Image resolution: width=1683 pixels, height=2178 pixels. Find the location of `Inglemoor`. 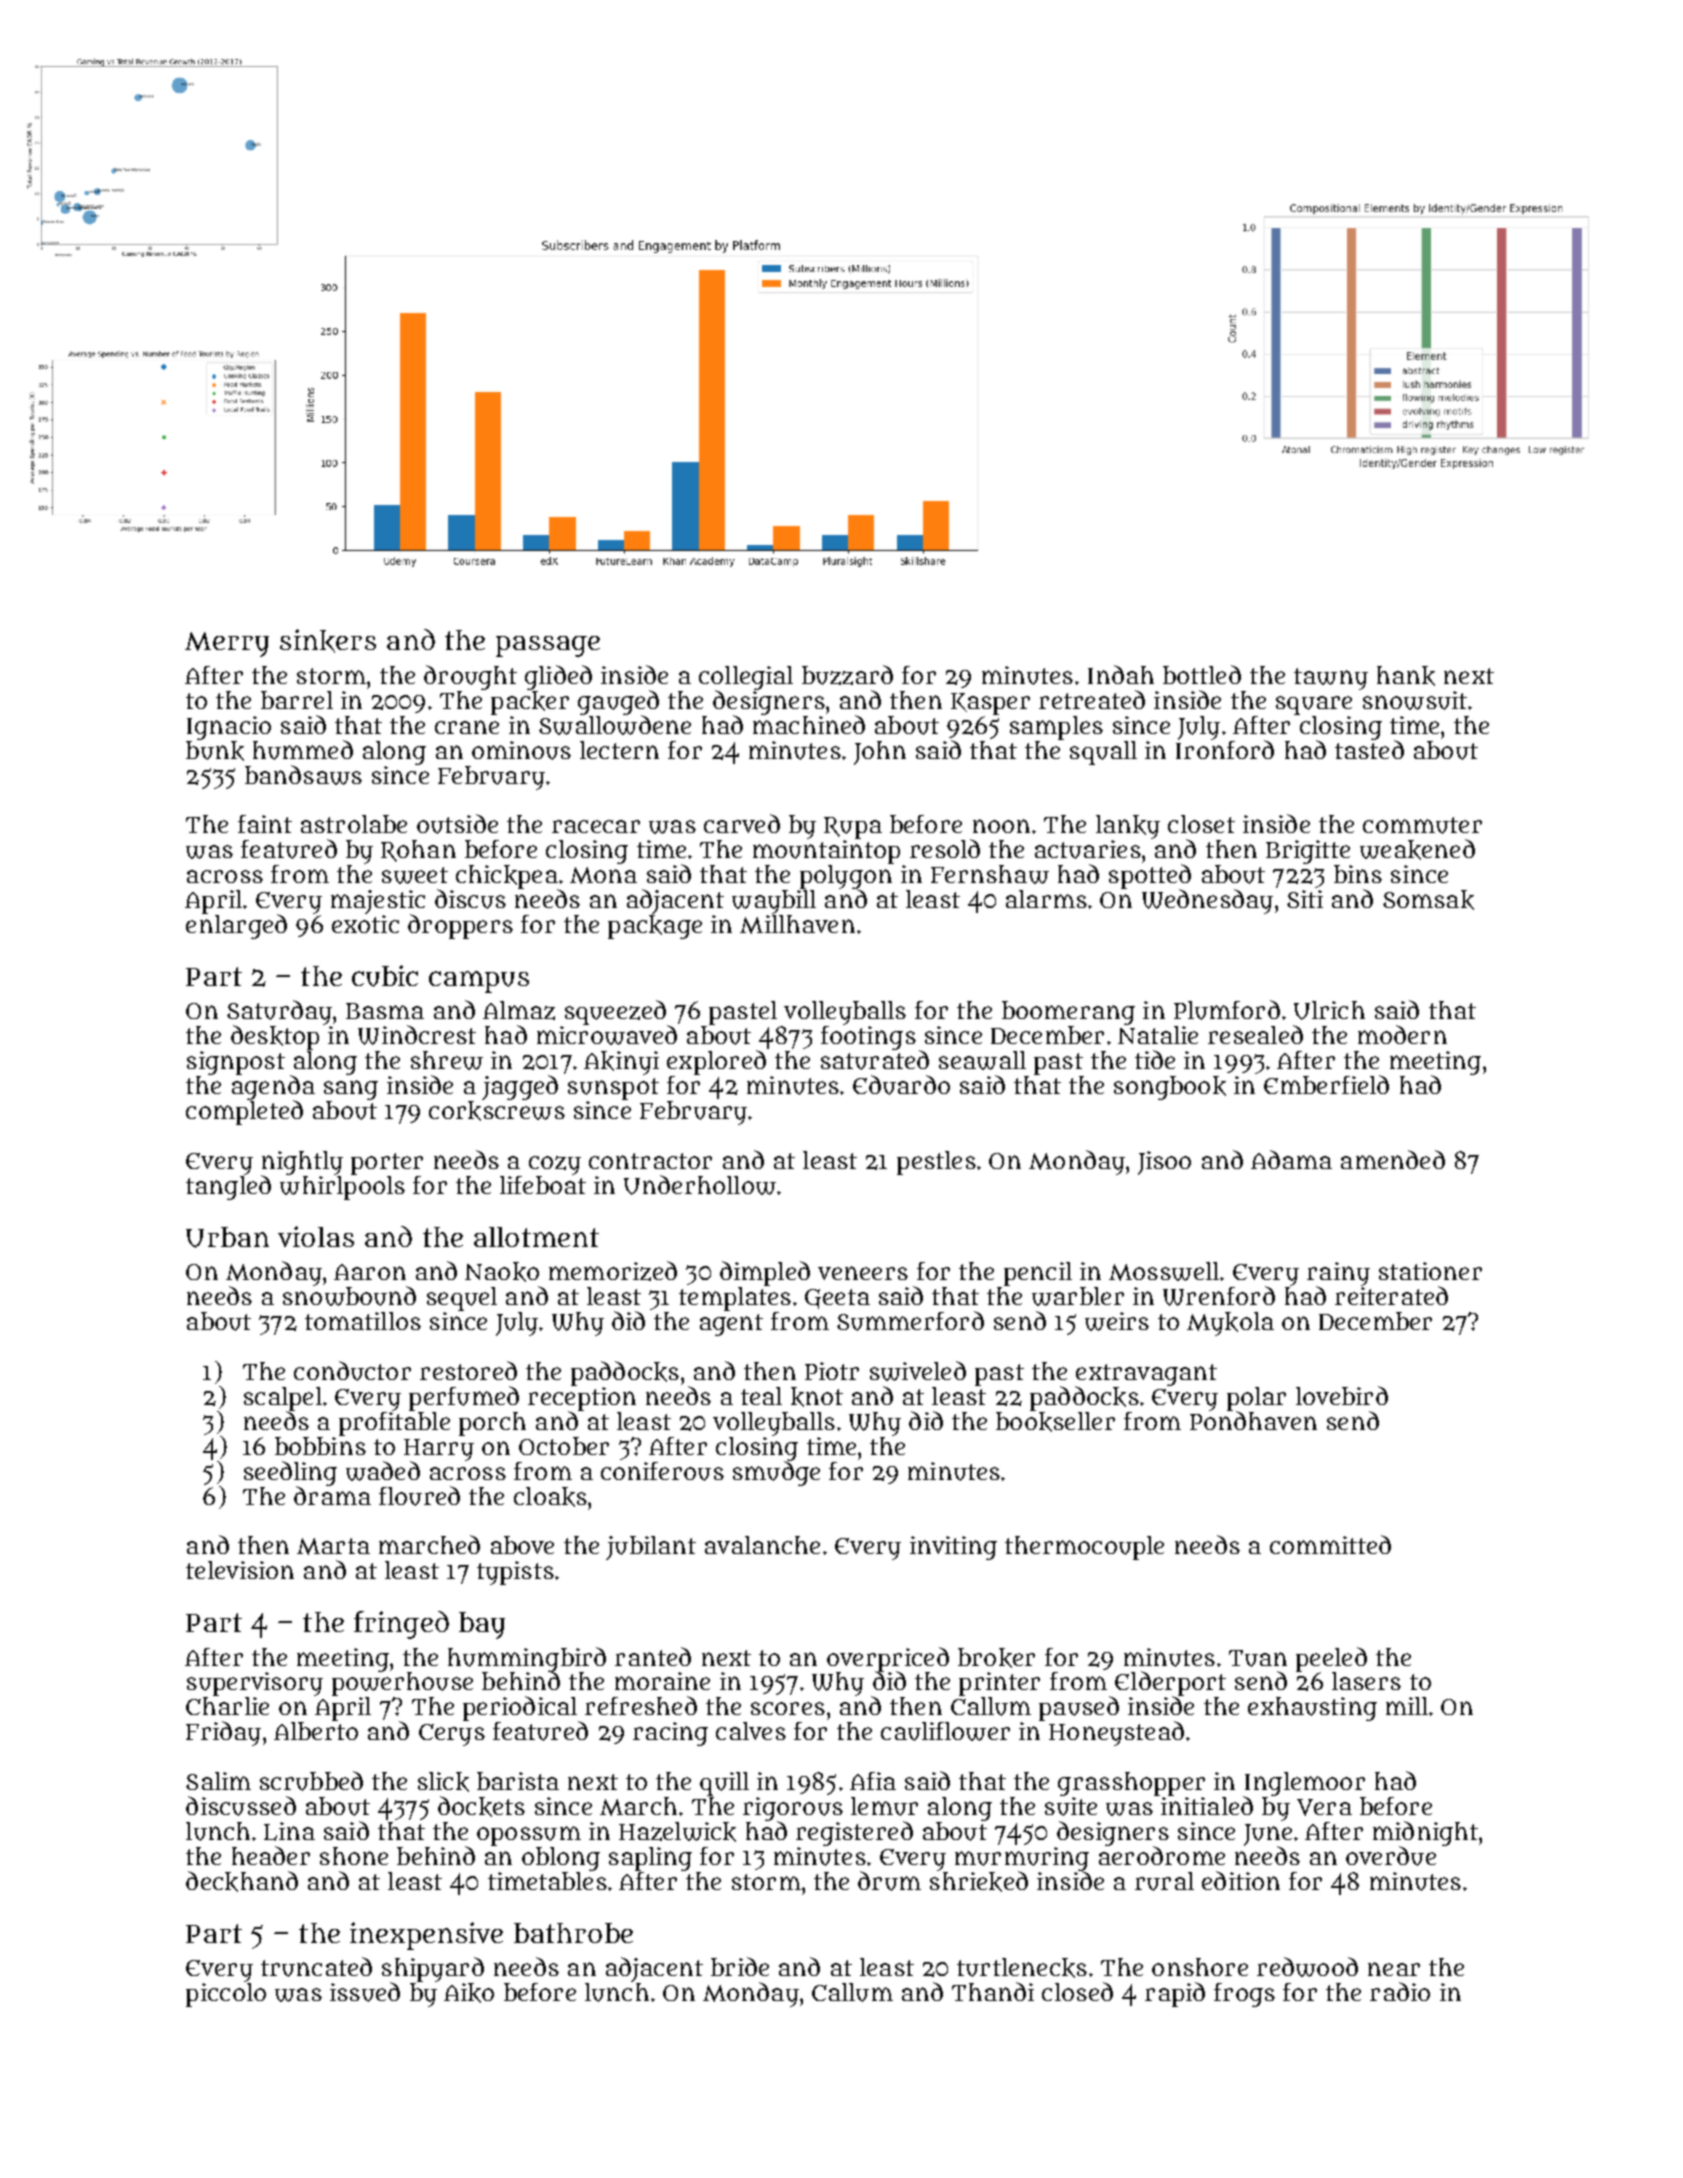

Inglemoor is located at coordinates (1305, 1784).
